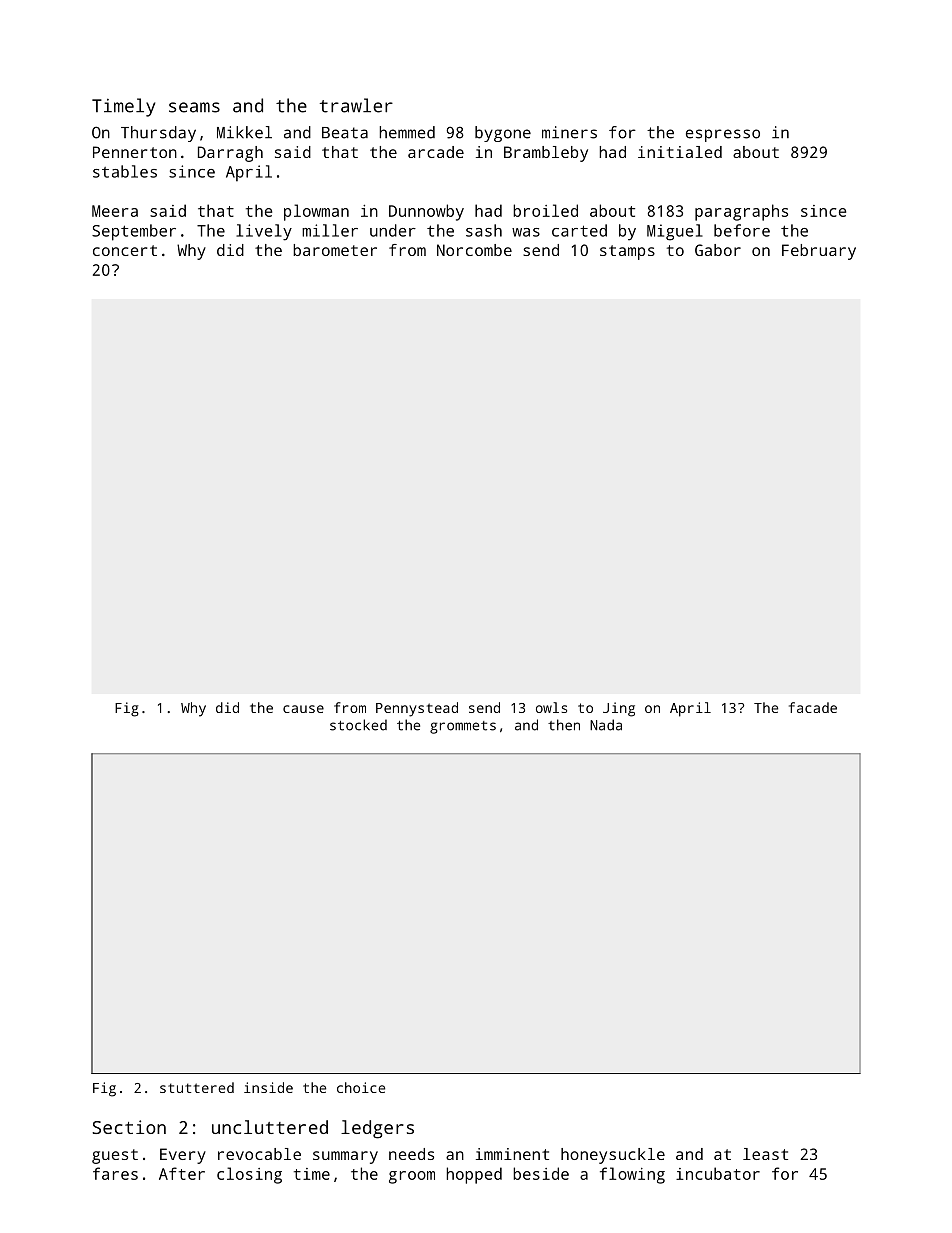 Image resolution: width=952 pixels, height=1233 pixels. What do you see at coordinates (125, 250) in the screenshot?
I see `concert` at bounding box center [125, 250].
